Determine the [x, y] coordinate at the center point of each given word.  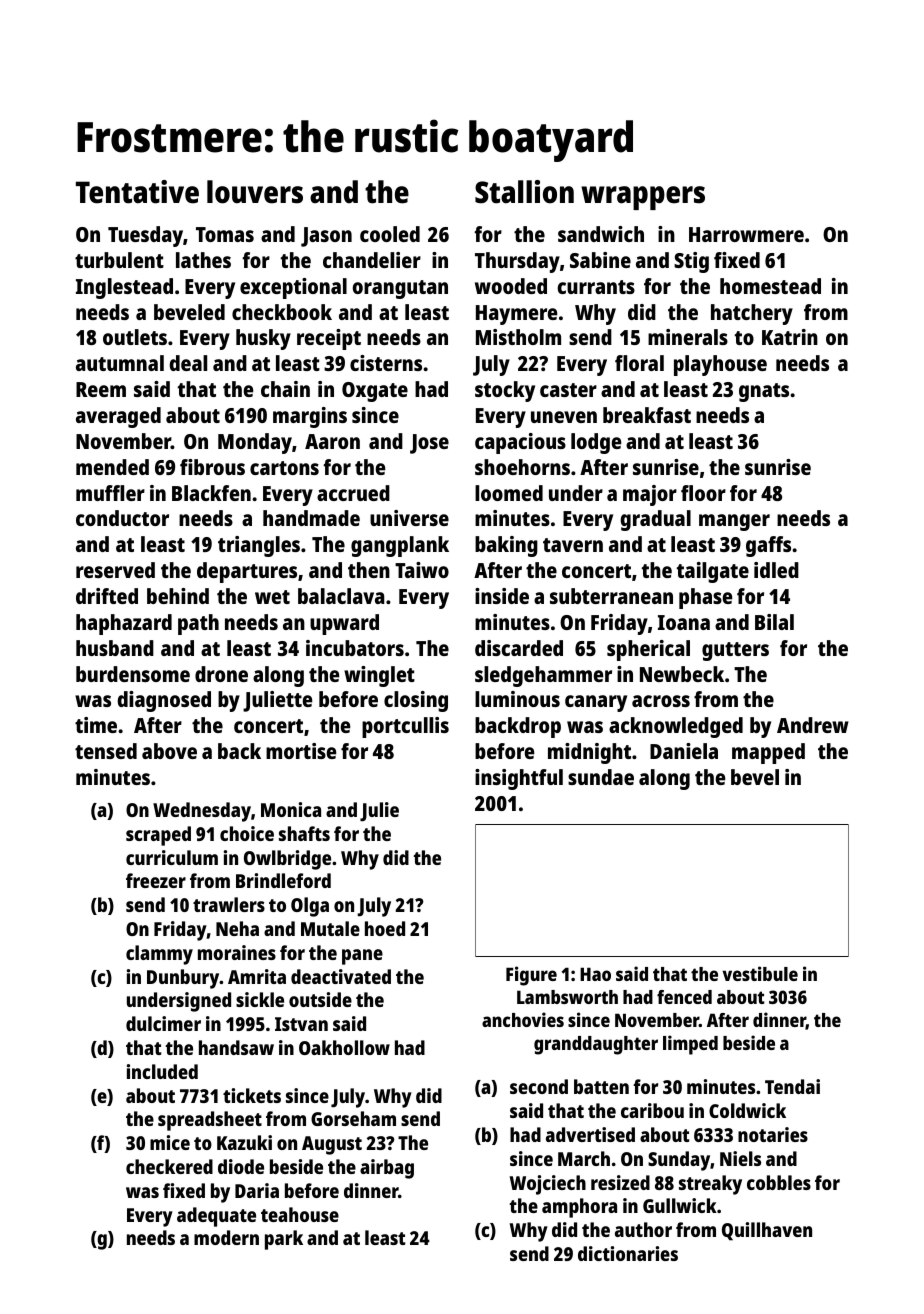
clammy [159, 955]
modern [226, 1237]
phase [705, 598]
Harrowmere [746, 234]
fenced [684, 997]
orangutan [400, 289]
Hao [595, 974]
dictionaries [628, 1253]
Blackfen [211, 493]
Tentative [137, 192]
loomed [509, 493]
